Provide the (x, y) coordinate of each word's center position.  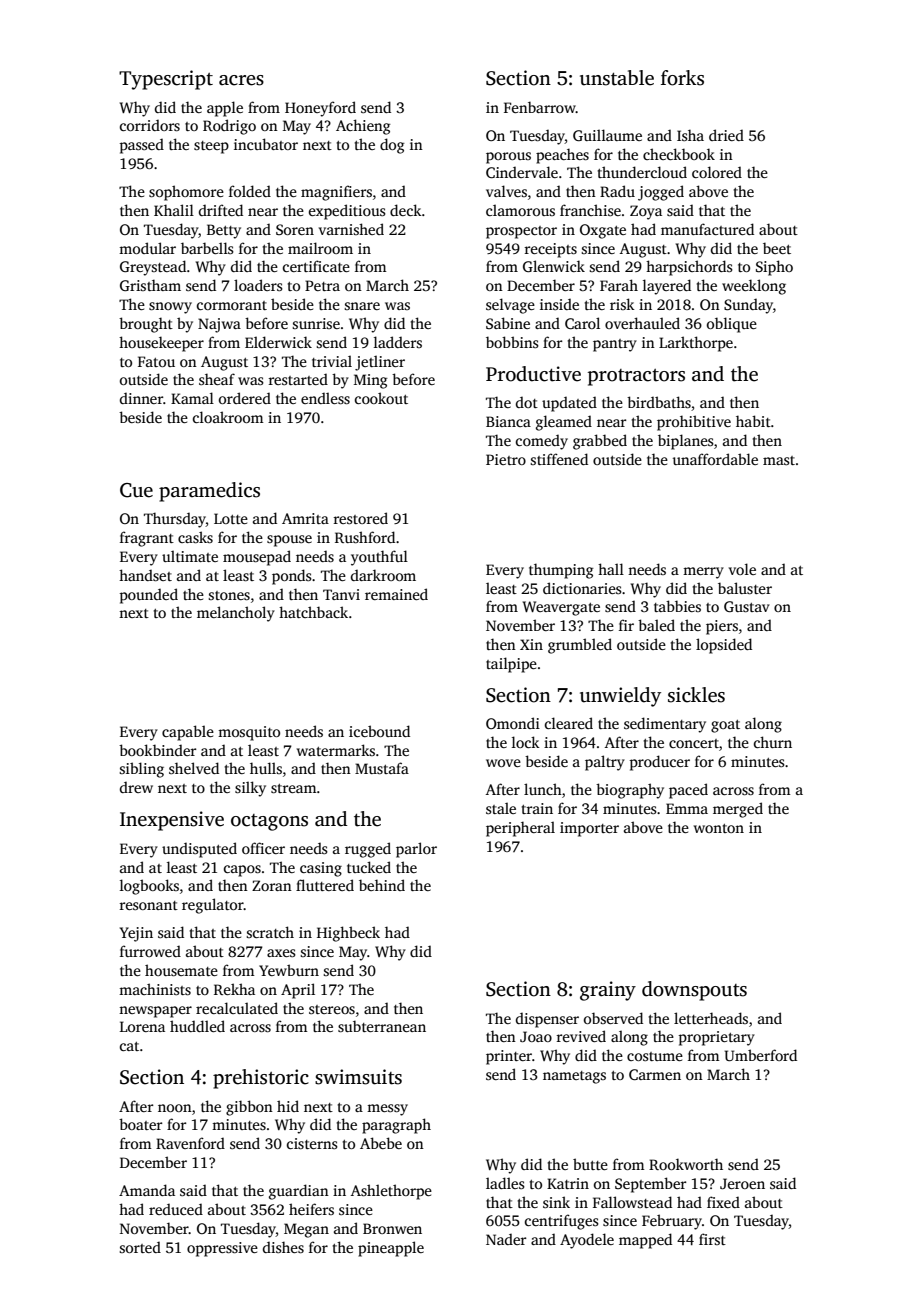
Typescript (166, 80)
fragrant (147, 539)
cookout (381, 398)
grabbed (600, 442)
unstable (617, 78)
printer (509, 1057)
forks (682, 78)
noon (175, 1108)
